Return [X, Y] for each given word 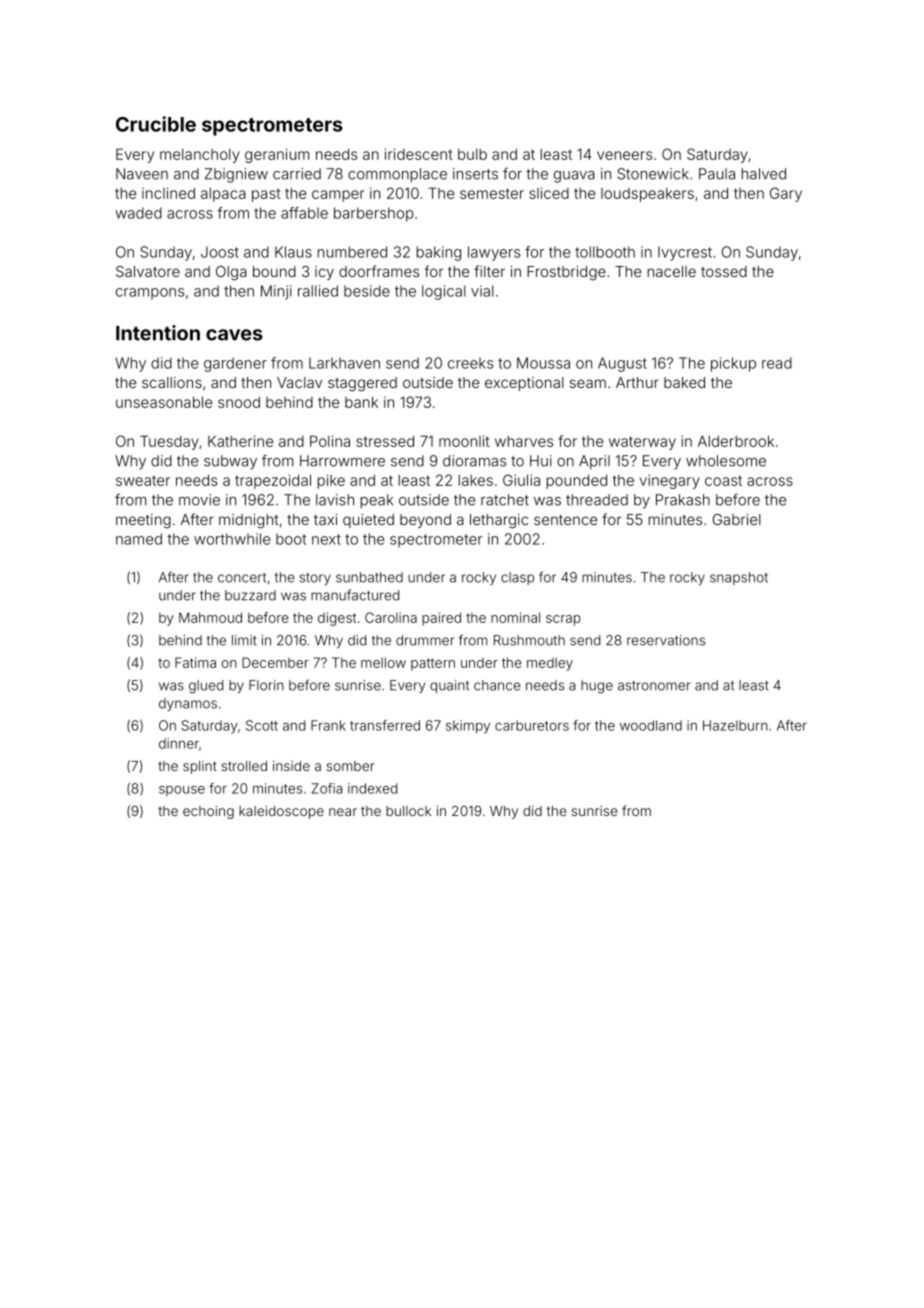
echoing [208, 812]
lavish [335, 500]
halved [764, 174]
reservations [666, 640]
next [326, 539]
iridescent [419, 154]
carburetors [532, 725]
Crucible [156, 124]
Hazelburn [735, 725]
